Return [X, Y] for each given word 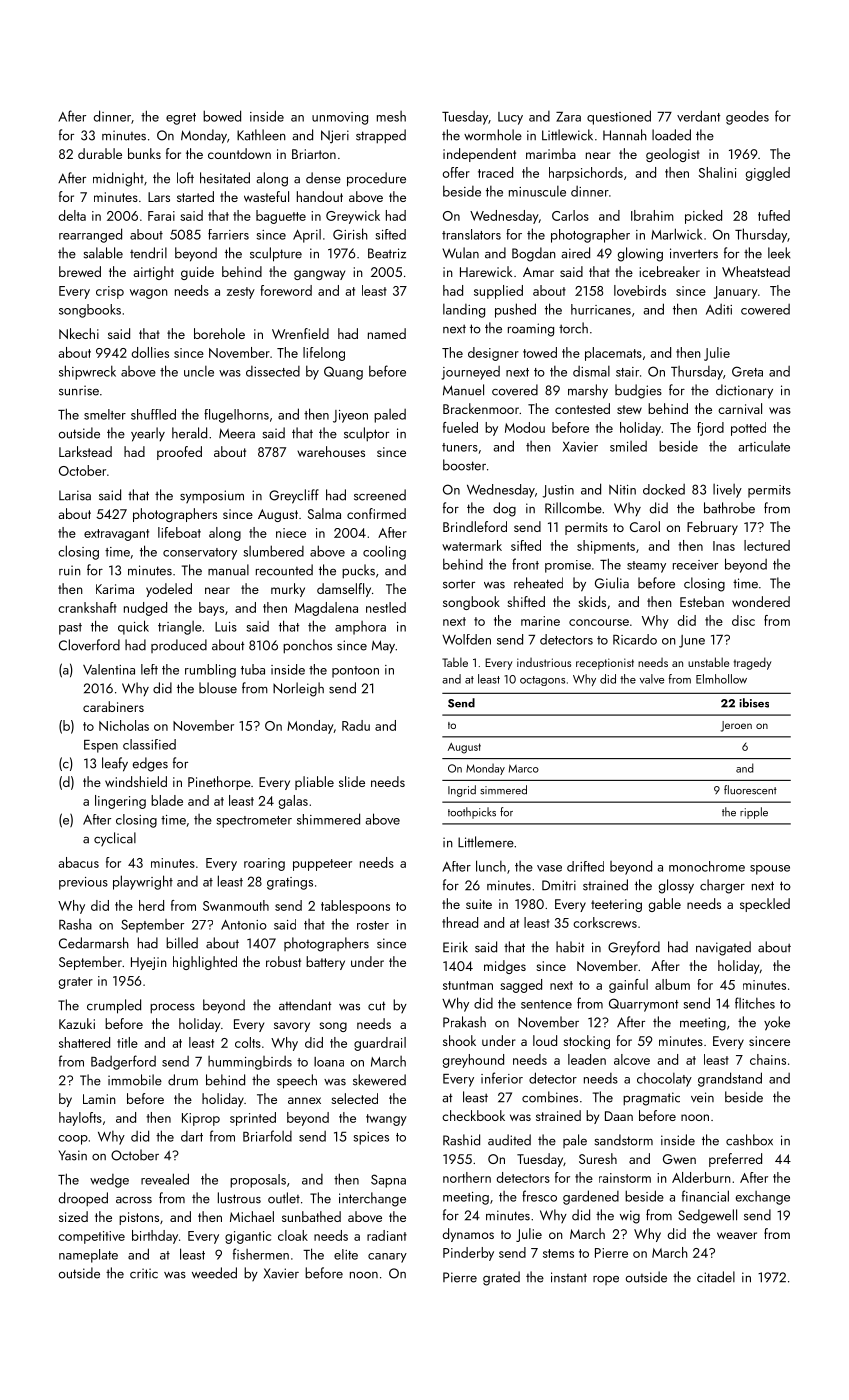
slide [352, 781]
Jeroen [736, 726]
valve [652, 679]
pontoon [355, 672]
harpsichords [586, 174]
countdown [239, 153]
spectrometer [254, 822]
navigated [723, 948]
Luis [226, 627]
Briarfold [267, 1136]
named [387, 333]
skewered [379, 1080]
